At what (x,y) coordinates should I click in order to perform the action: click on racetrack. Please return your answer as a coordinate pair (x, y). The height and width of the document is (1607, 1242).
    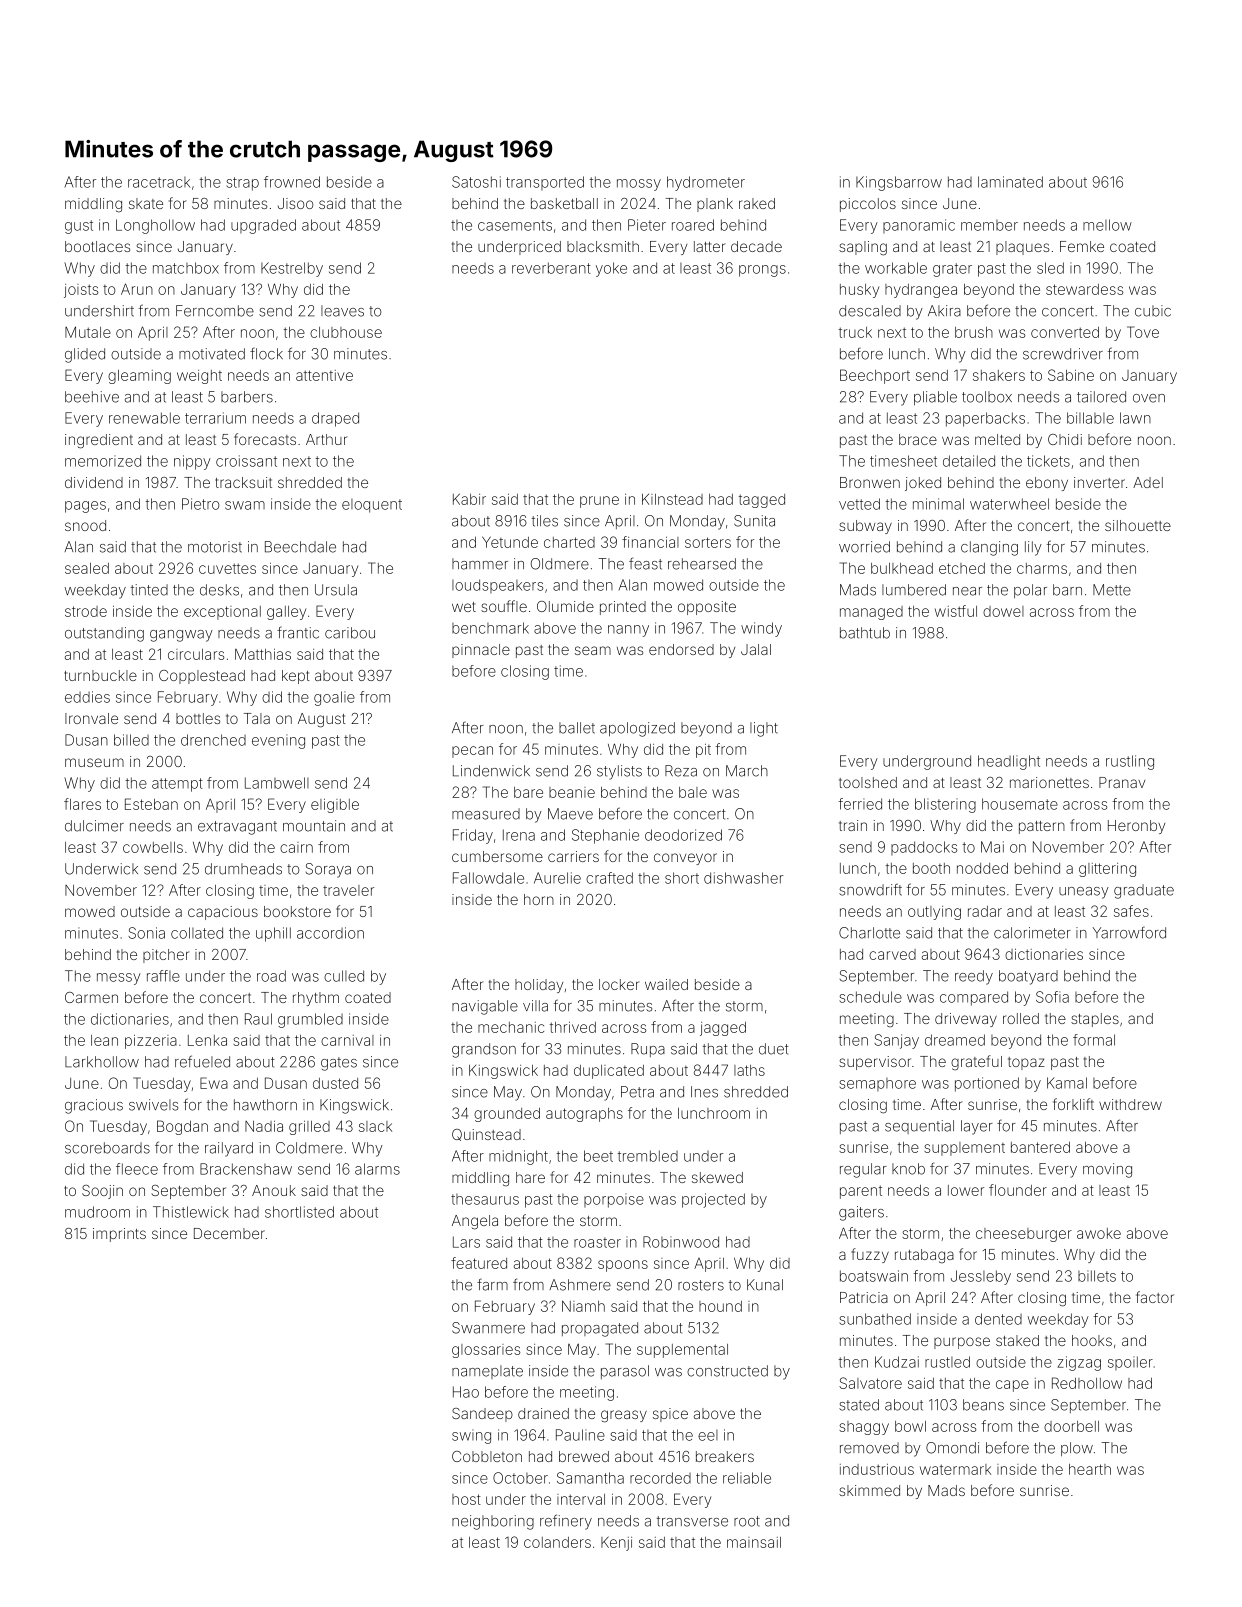
    Looking at the image, I should click on (159, 182).
